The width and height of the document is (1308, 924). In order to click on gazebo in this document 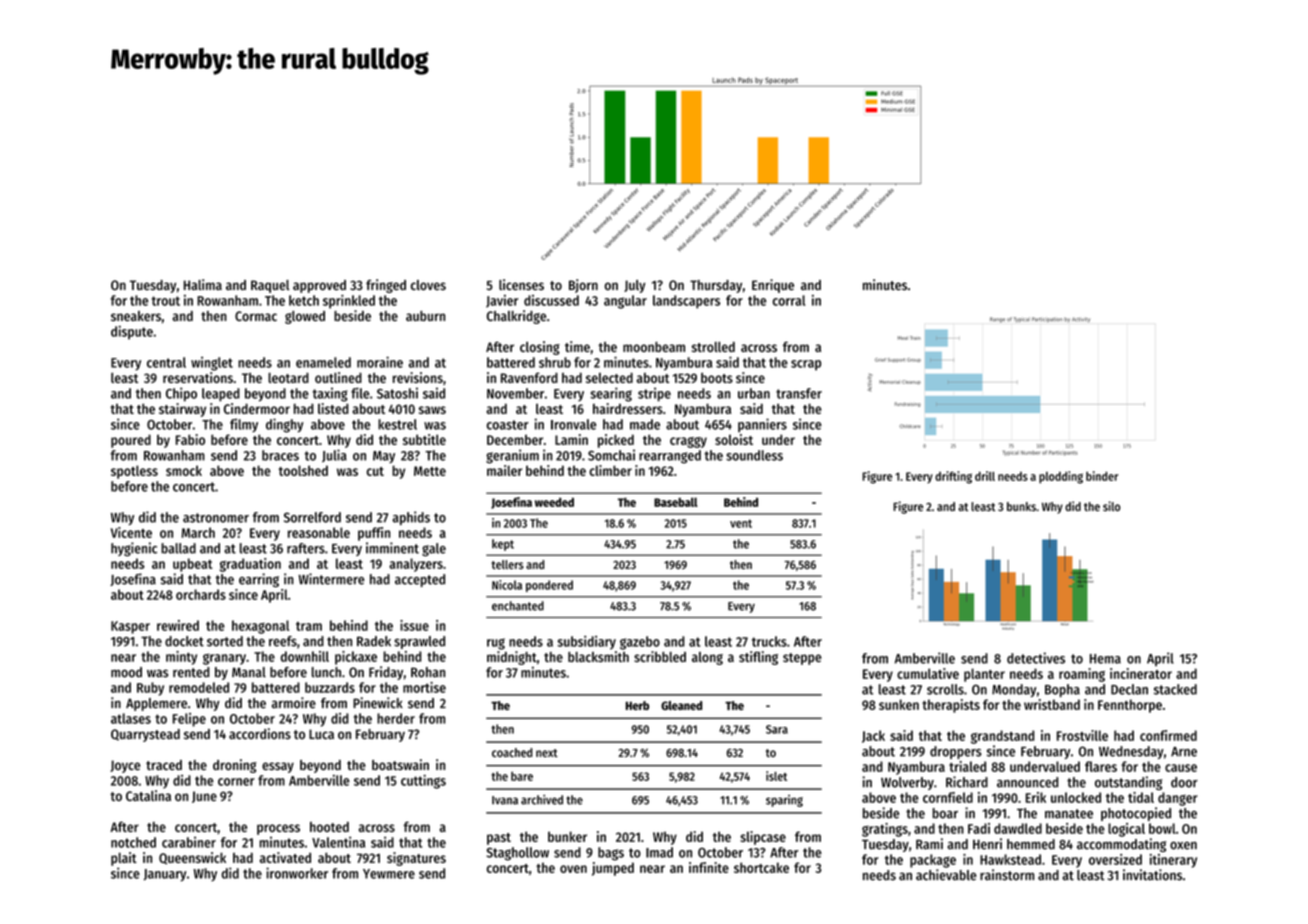, I will do `click(640, 643)`.
